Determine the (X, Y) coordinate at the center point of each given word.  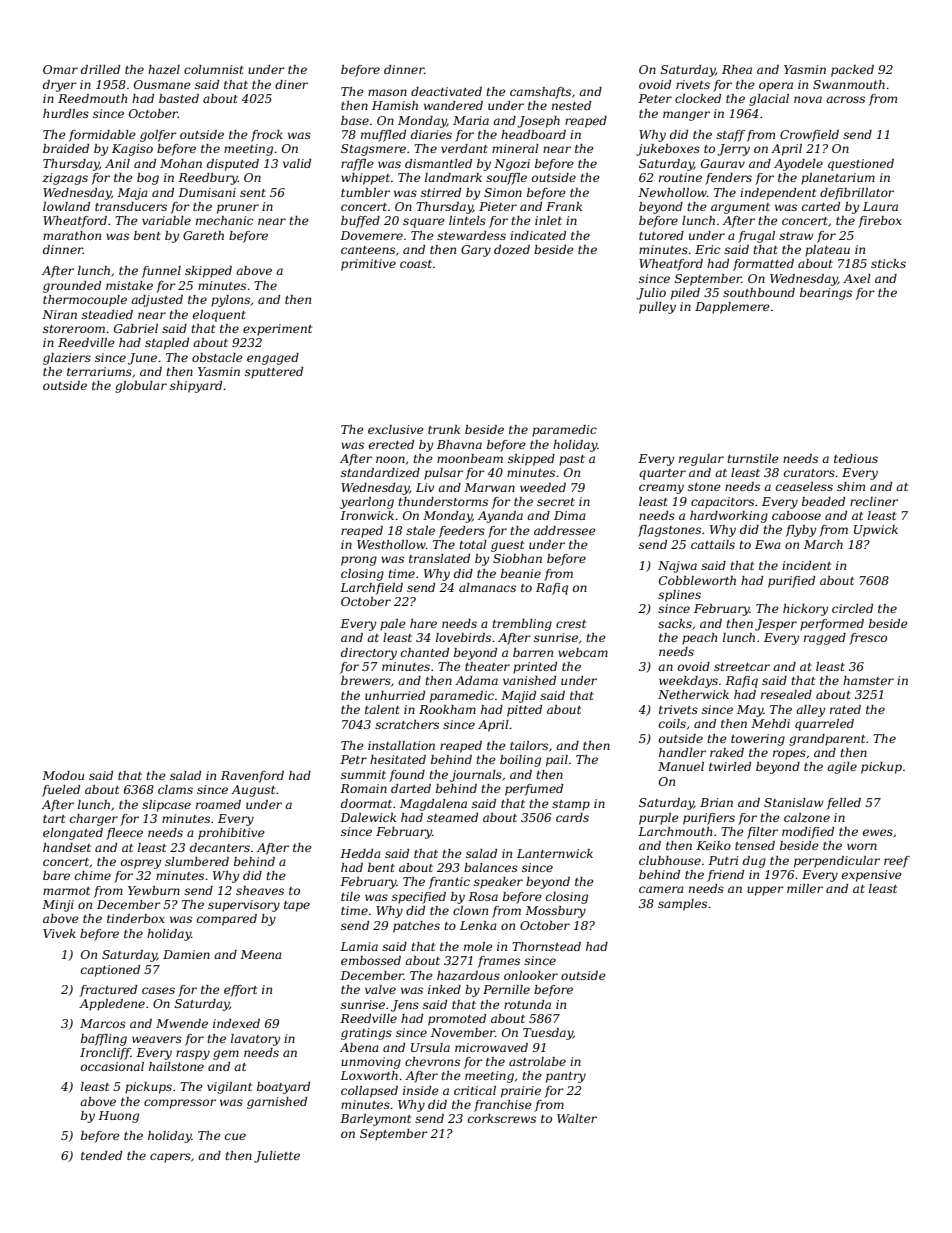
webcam (583, 652)
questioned (861, 165)
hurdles (66, 113)
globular (141, 387)
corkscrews (502, 1118)
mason (387, 92)
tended (101, 1155)
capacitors (722, 503)
